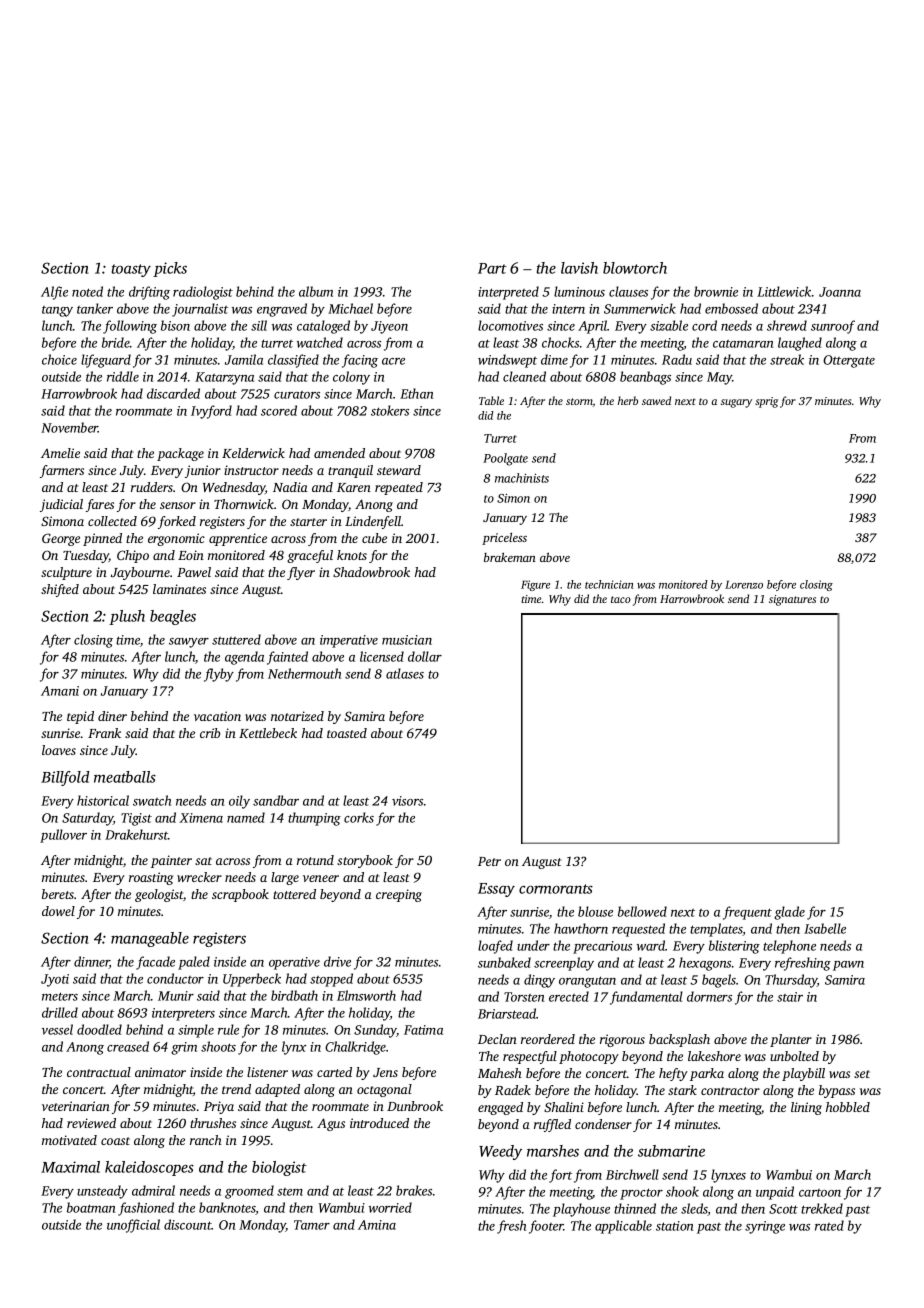 The height and width of the screenshot is (1308, 924). I want to click on Petr, so click(489, 861).
